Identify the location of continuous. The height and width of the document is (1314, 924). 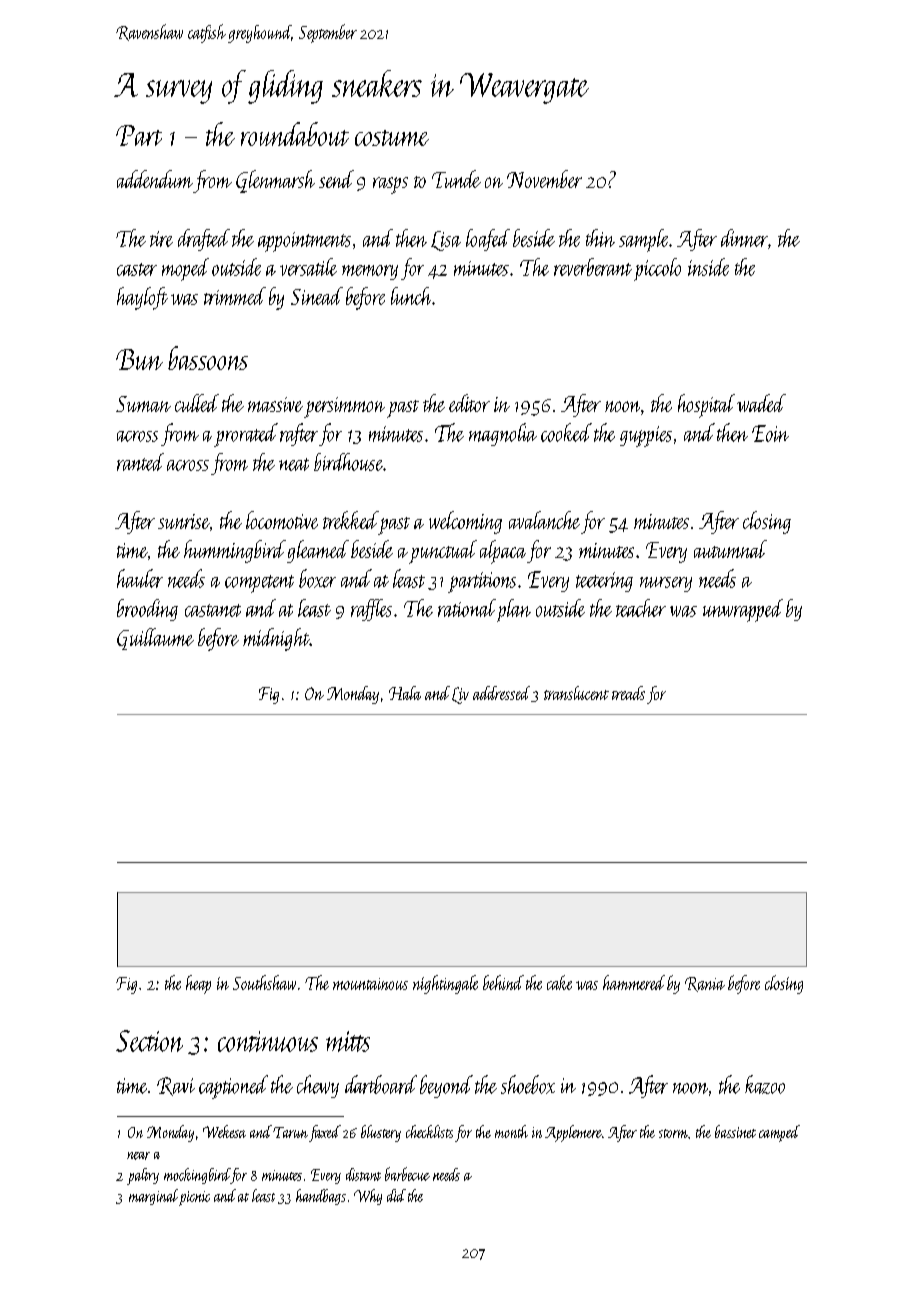
(268, 1041).
